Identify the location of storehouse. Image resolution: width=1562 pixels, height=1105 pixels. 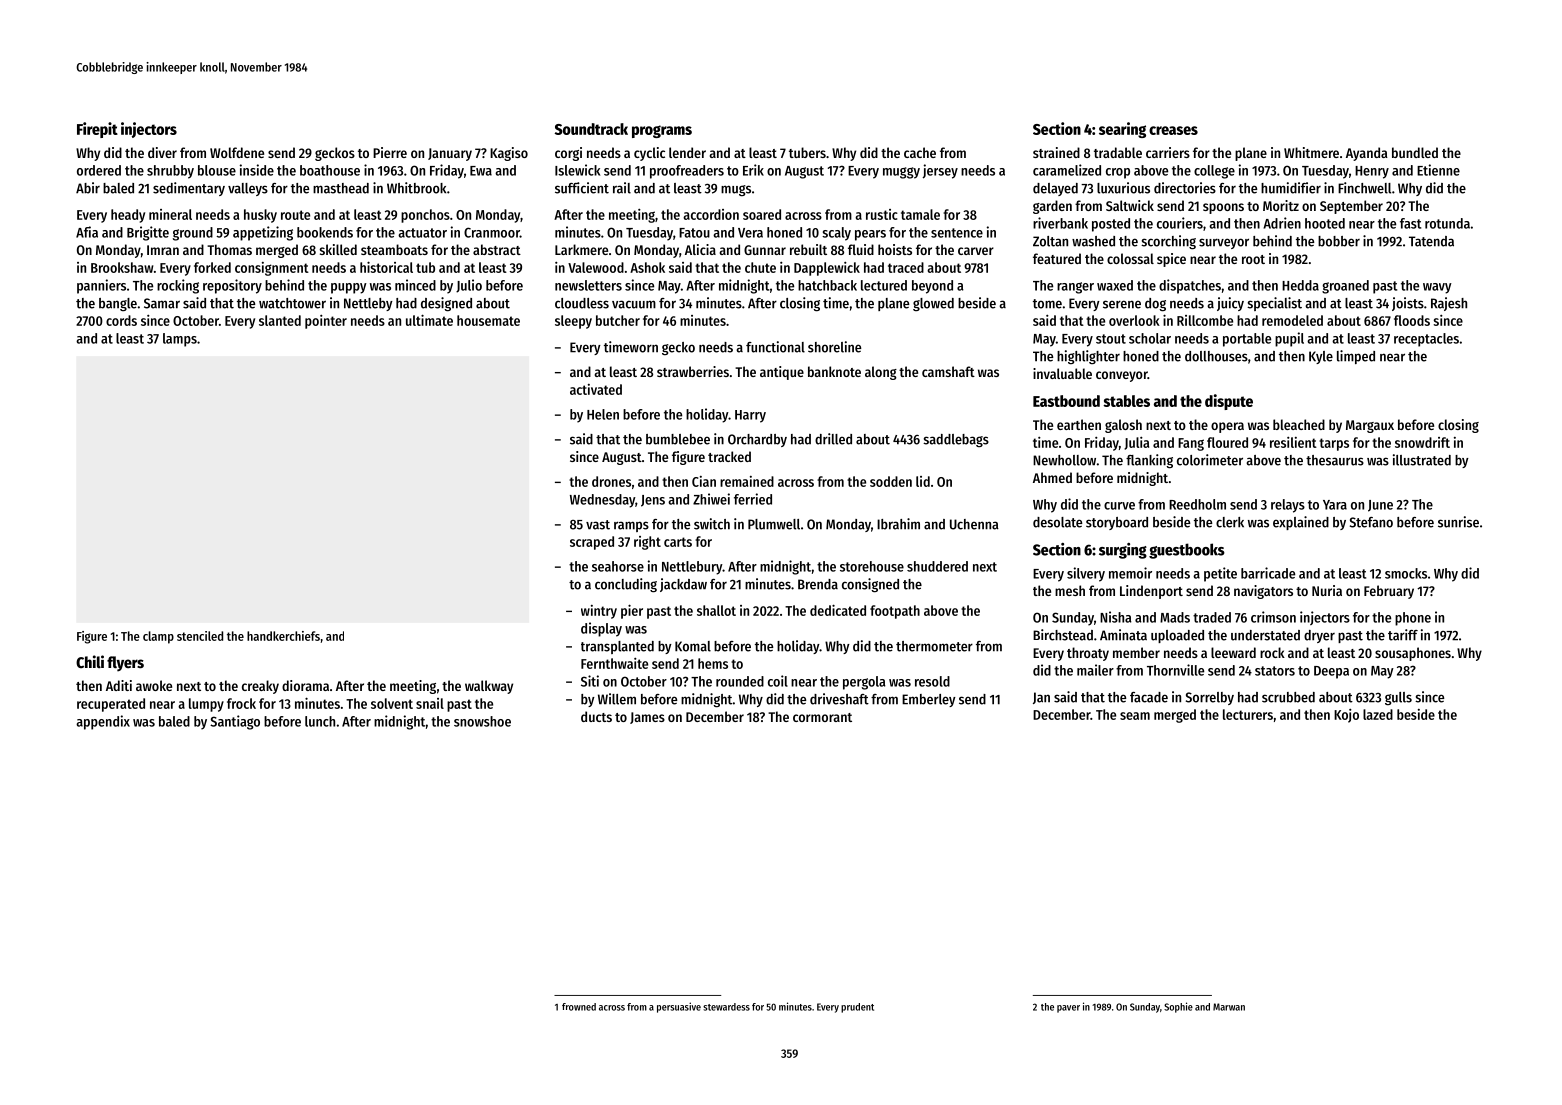
(872, 566).
